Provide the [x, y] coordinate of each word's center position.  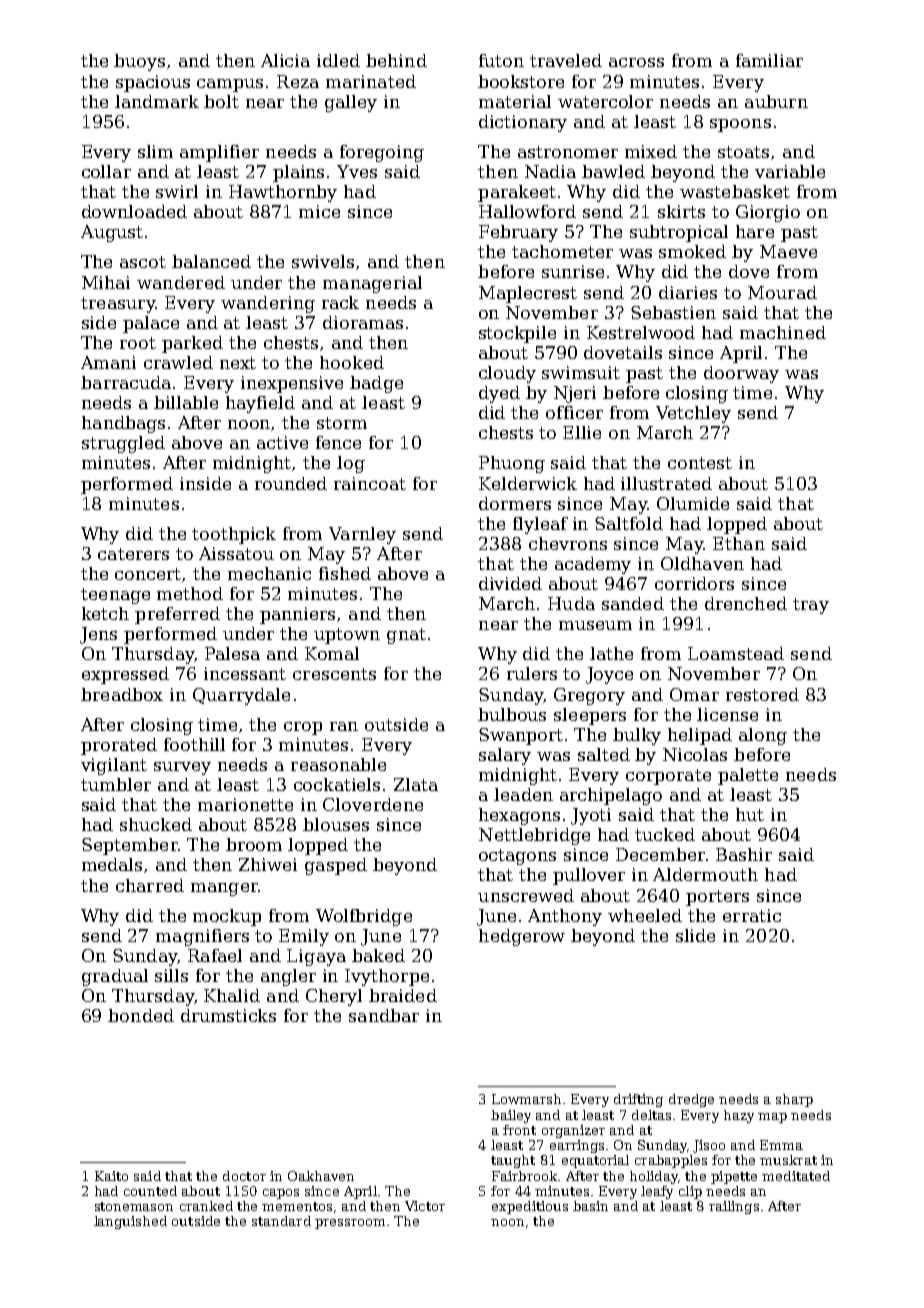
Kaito [111, 1176]
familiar [769, 60]
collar [106, 171]
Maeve [788, 251]
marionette [245, 804]
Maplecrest [528, 294]
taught [513, 1161]
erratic [752, 915]
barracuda [126, 382]
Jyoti [591, 816]
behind [396, 60]
